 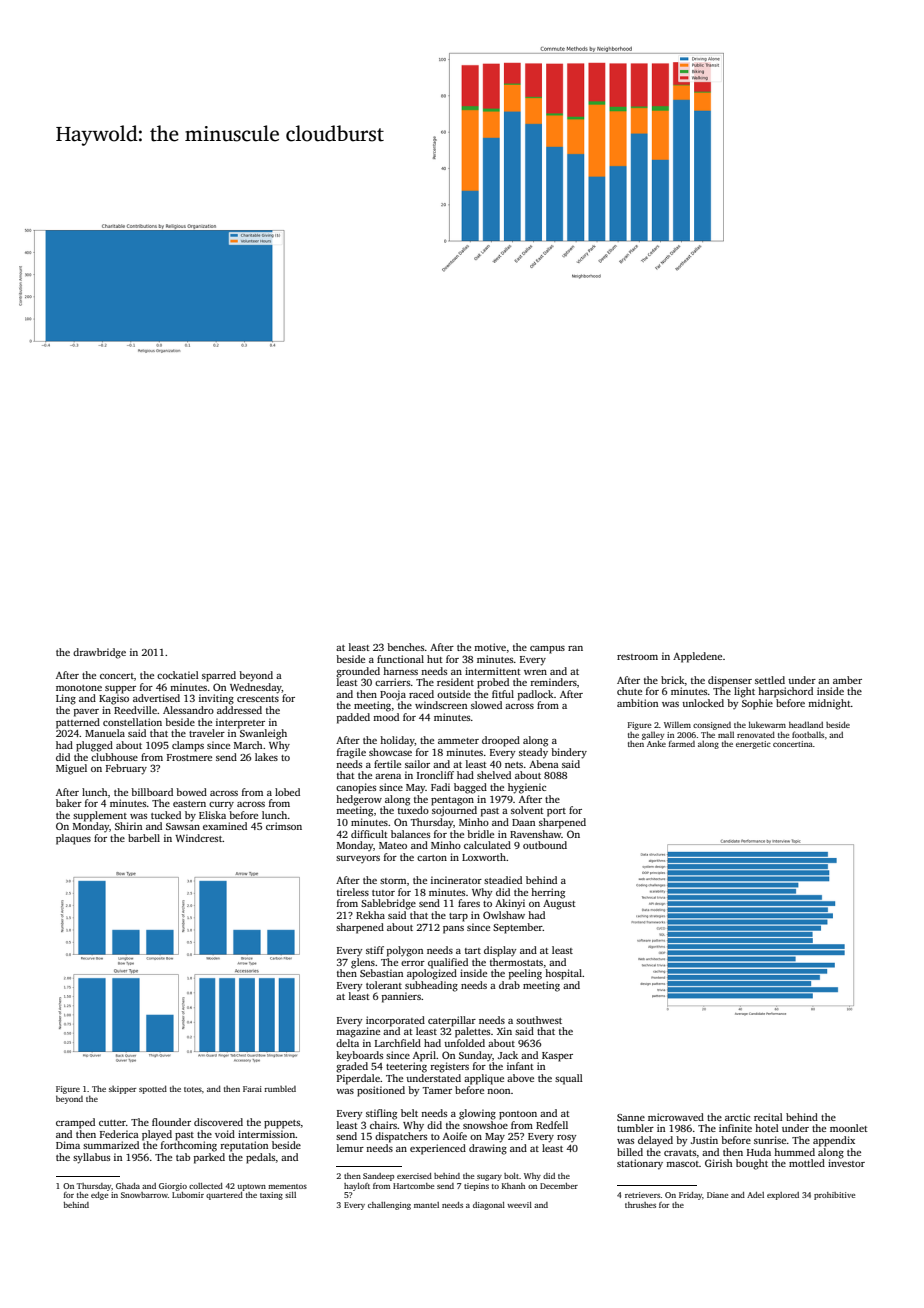 I want to click on drawbridge, so click(x=99, y=653).
